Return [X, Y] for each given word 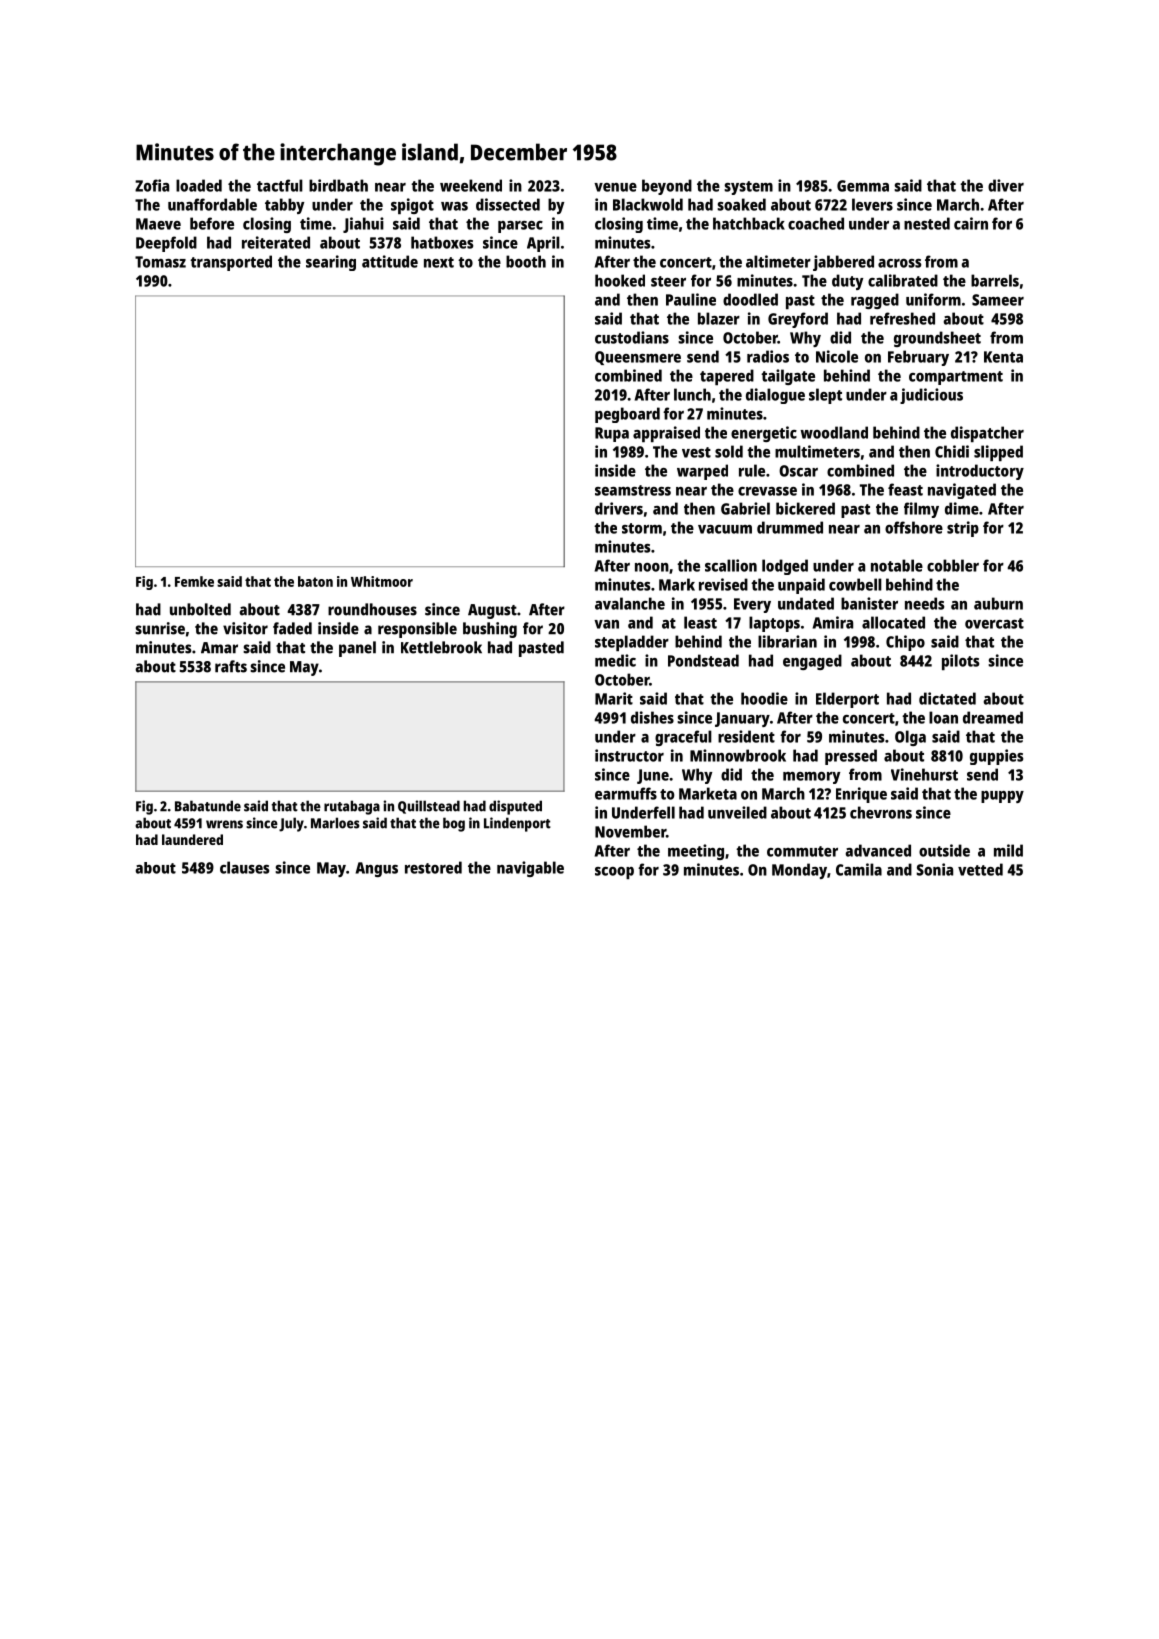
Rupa [612, 434]
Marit [614, 698]
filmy [921, 510]
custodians [632, 337]
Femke [194, 581]
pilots [960, 662]
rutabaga [352, 807]
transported [231, 263]
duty [847, 282]
